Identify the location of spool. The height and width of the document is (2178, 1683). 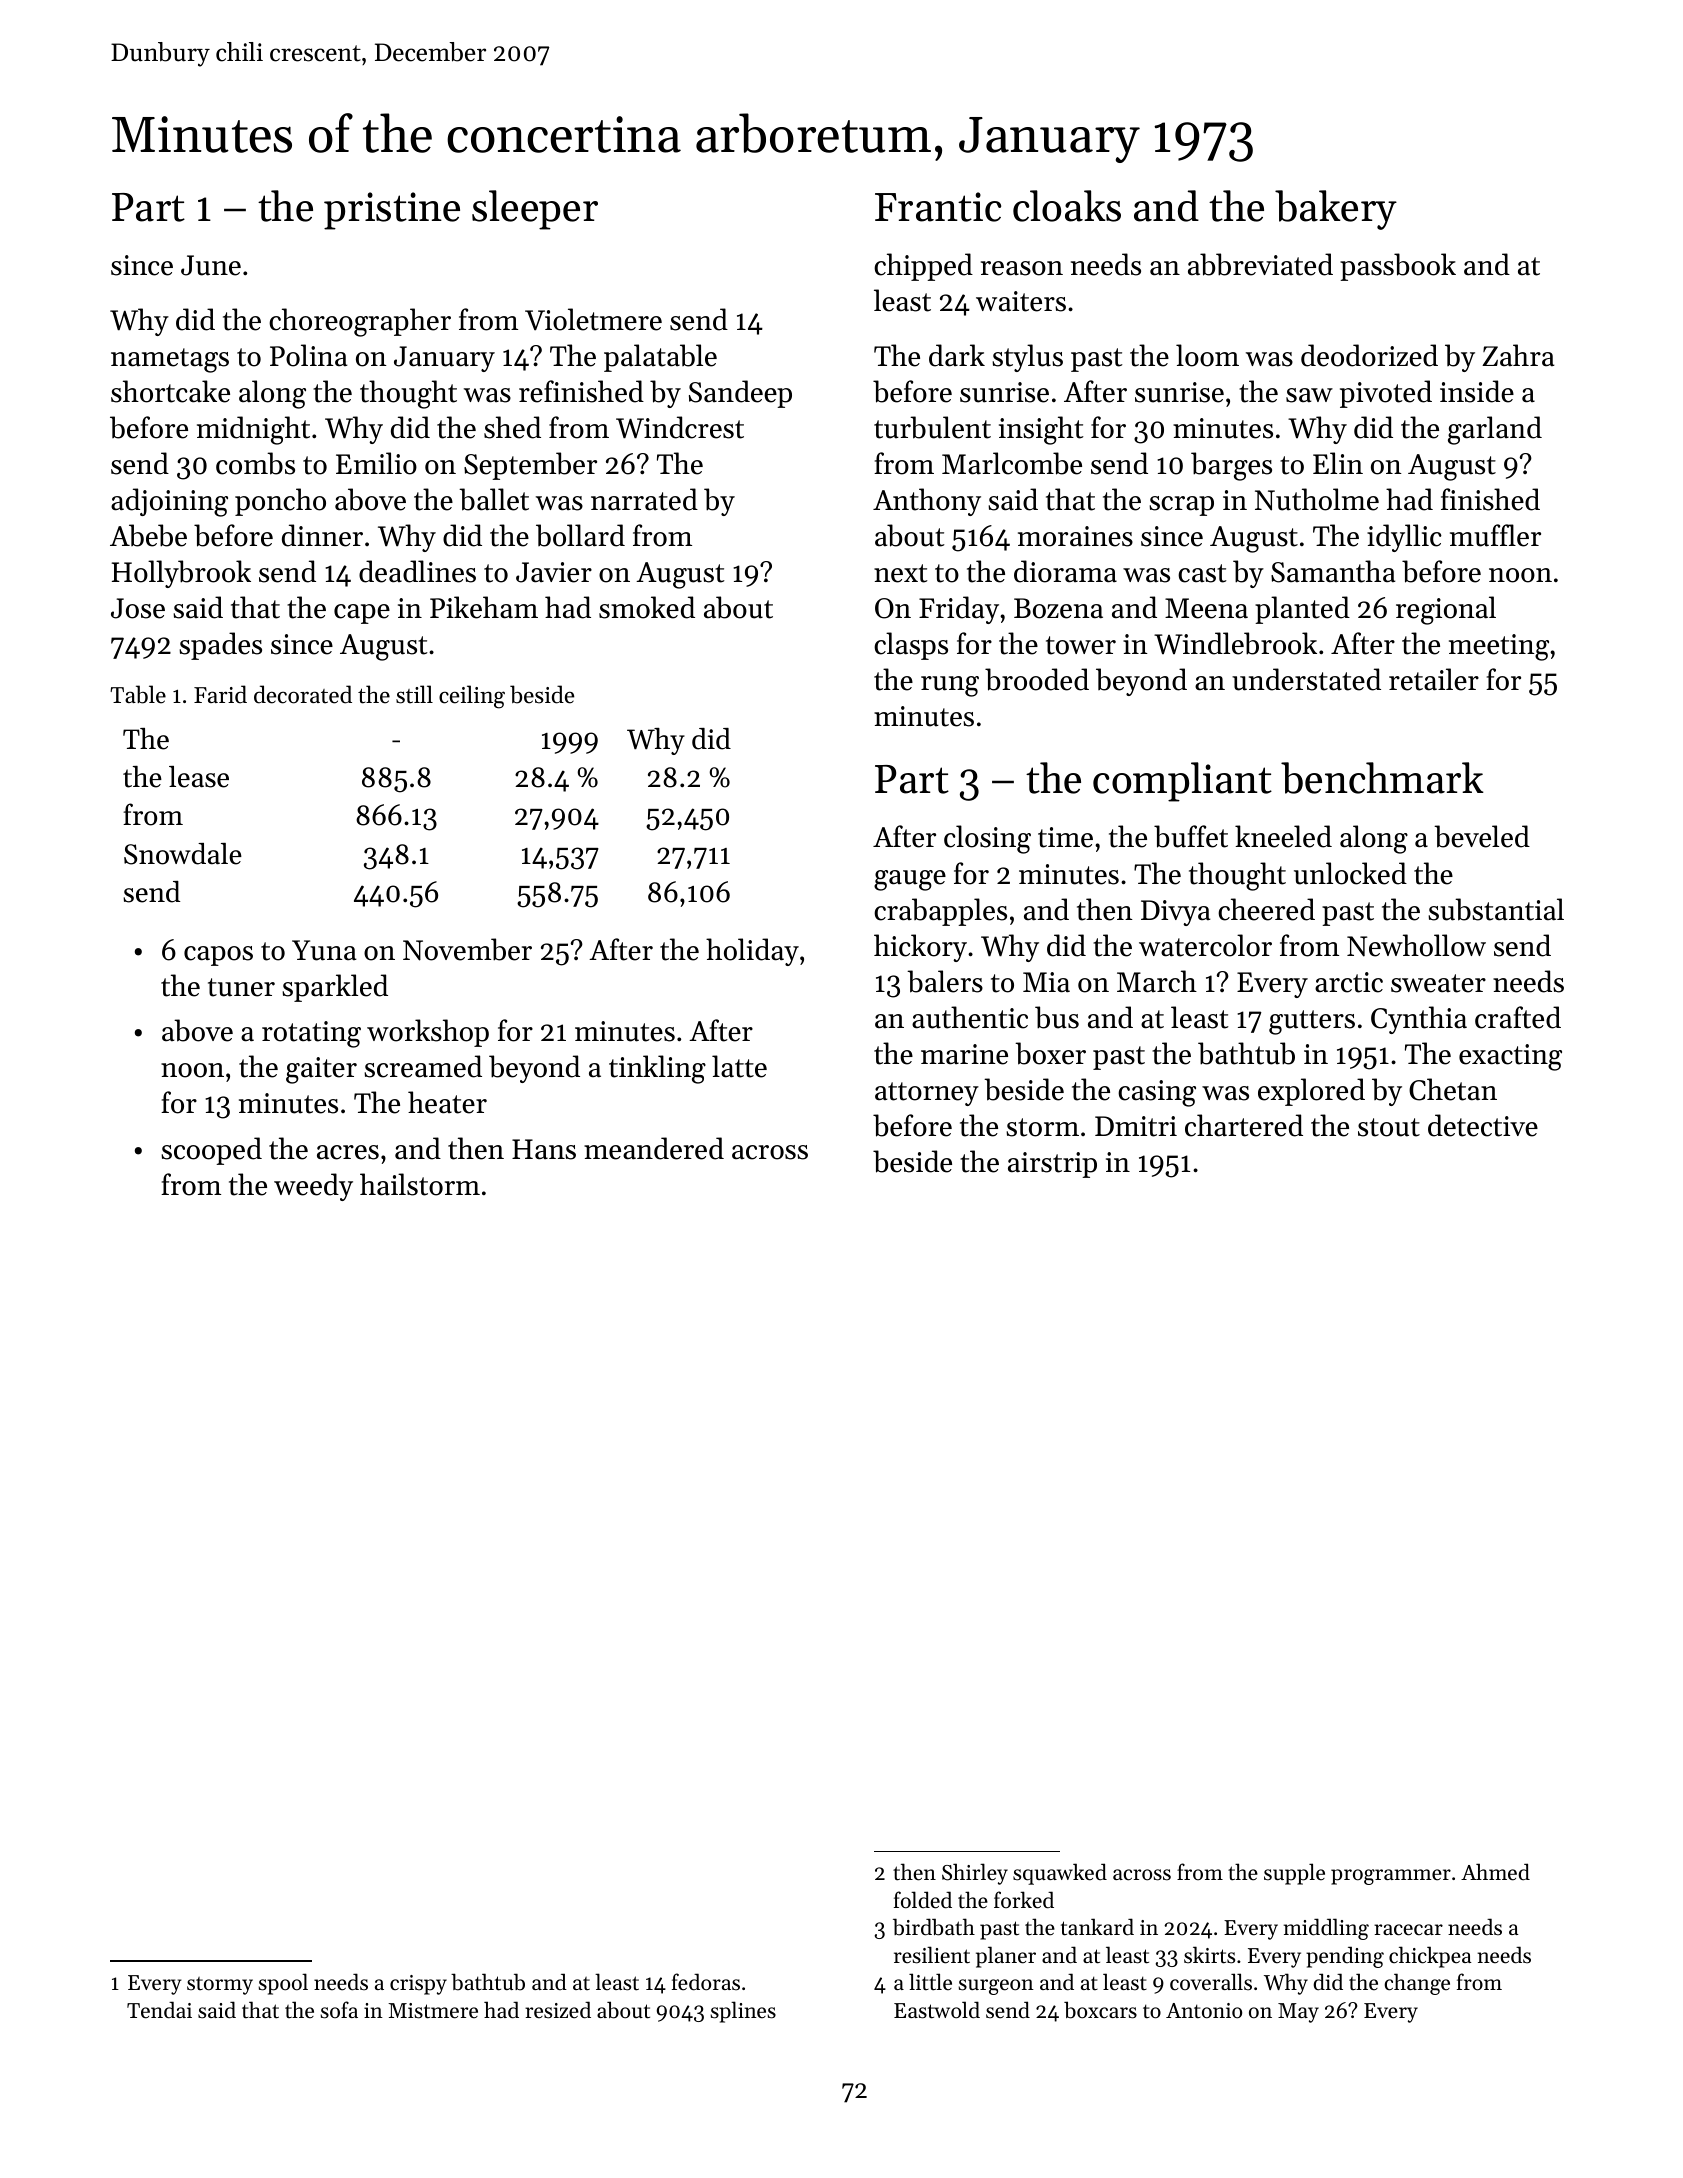
(283, 1984).
